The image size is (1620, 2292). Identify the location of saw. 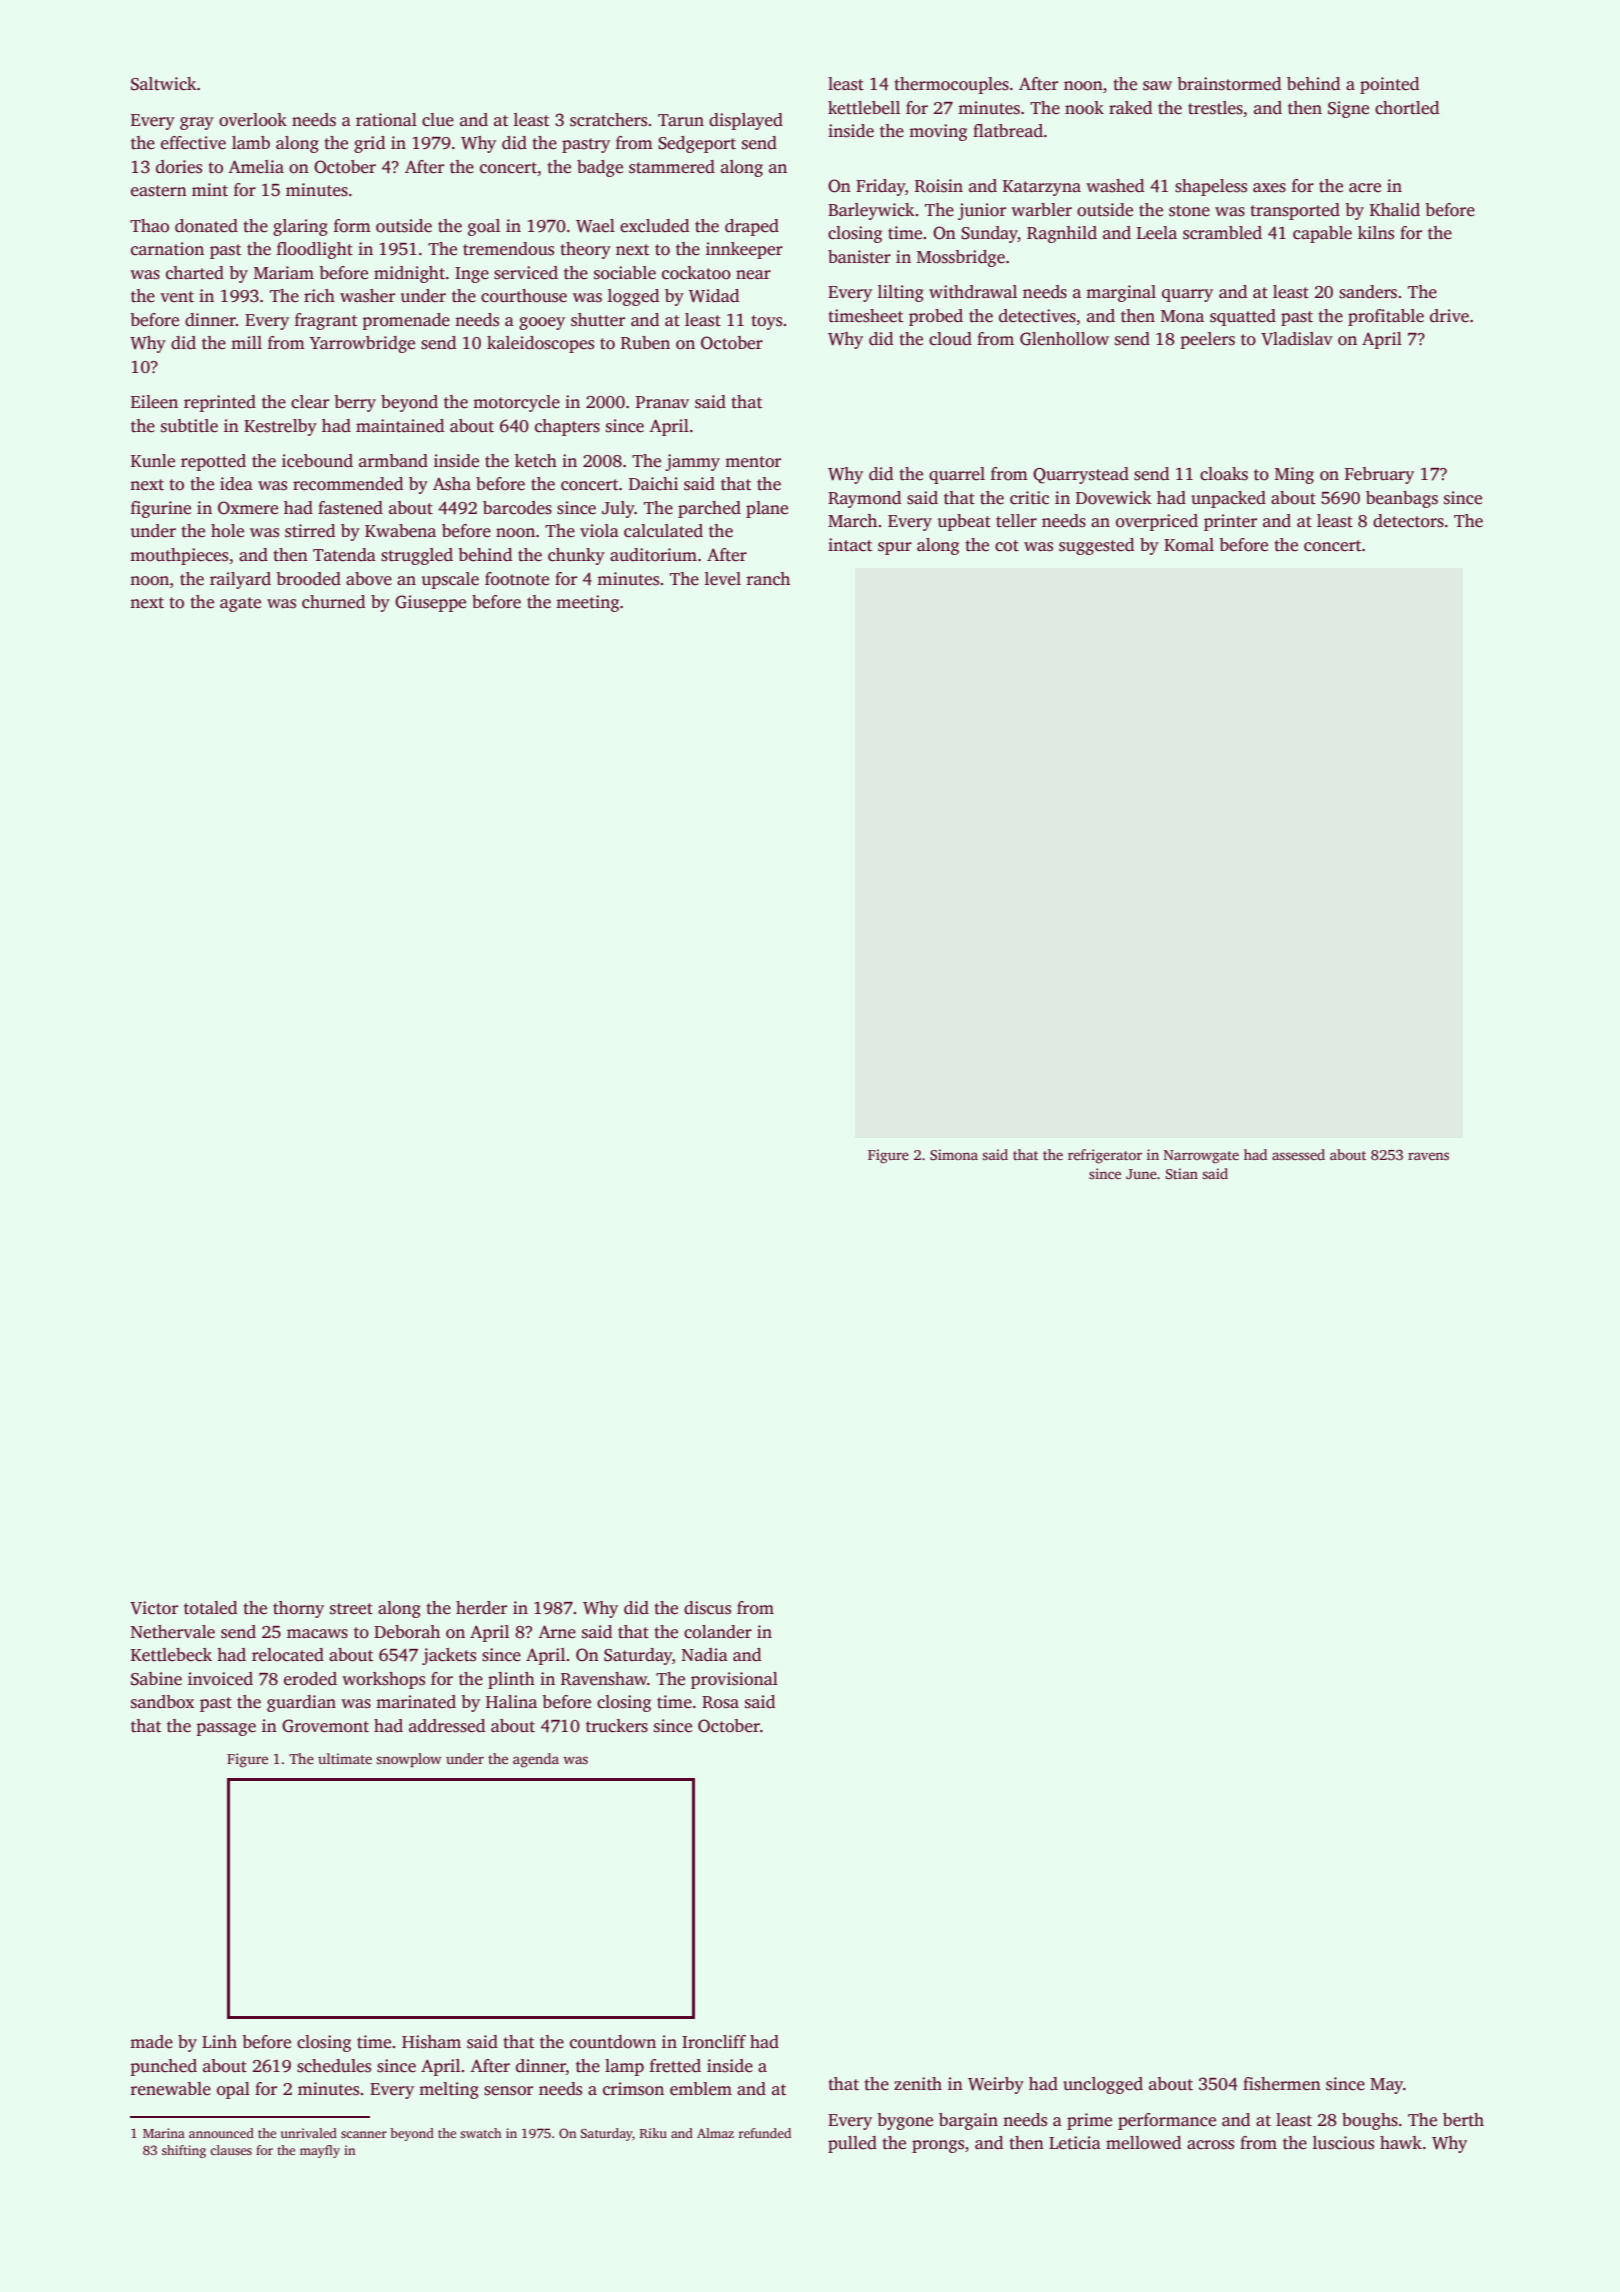
(1157, 86).
